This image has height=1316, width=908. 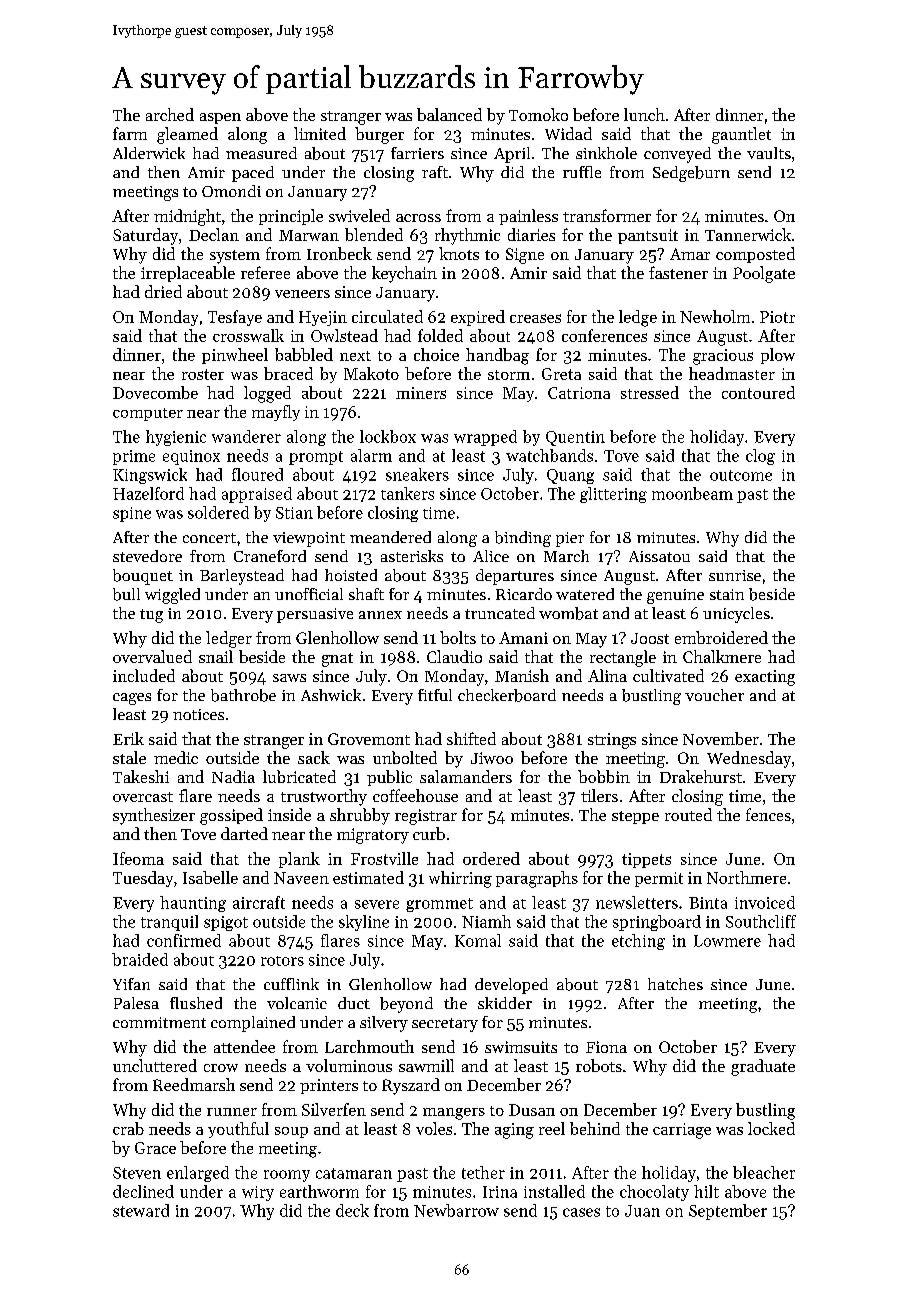 What do you see at coordinates (360, 816) in the image?
I see `shrubby` at bounding box center [360, 816].
